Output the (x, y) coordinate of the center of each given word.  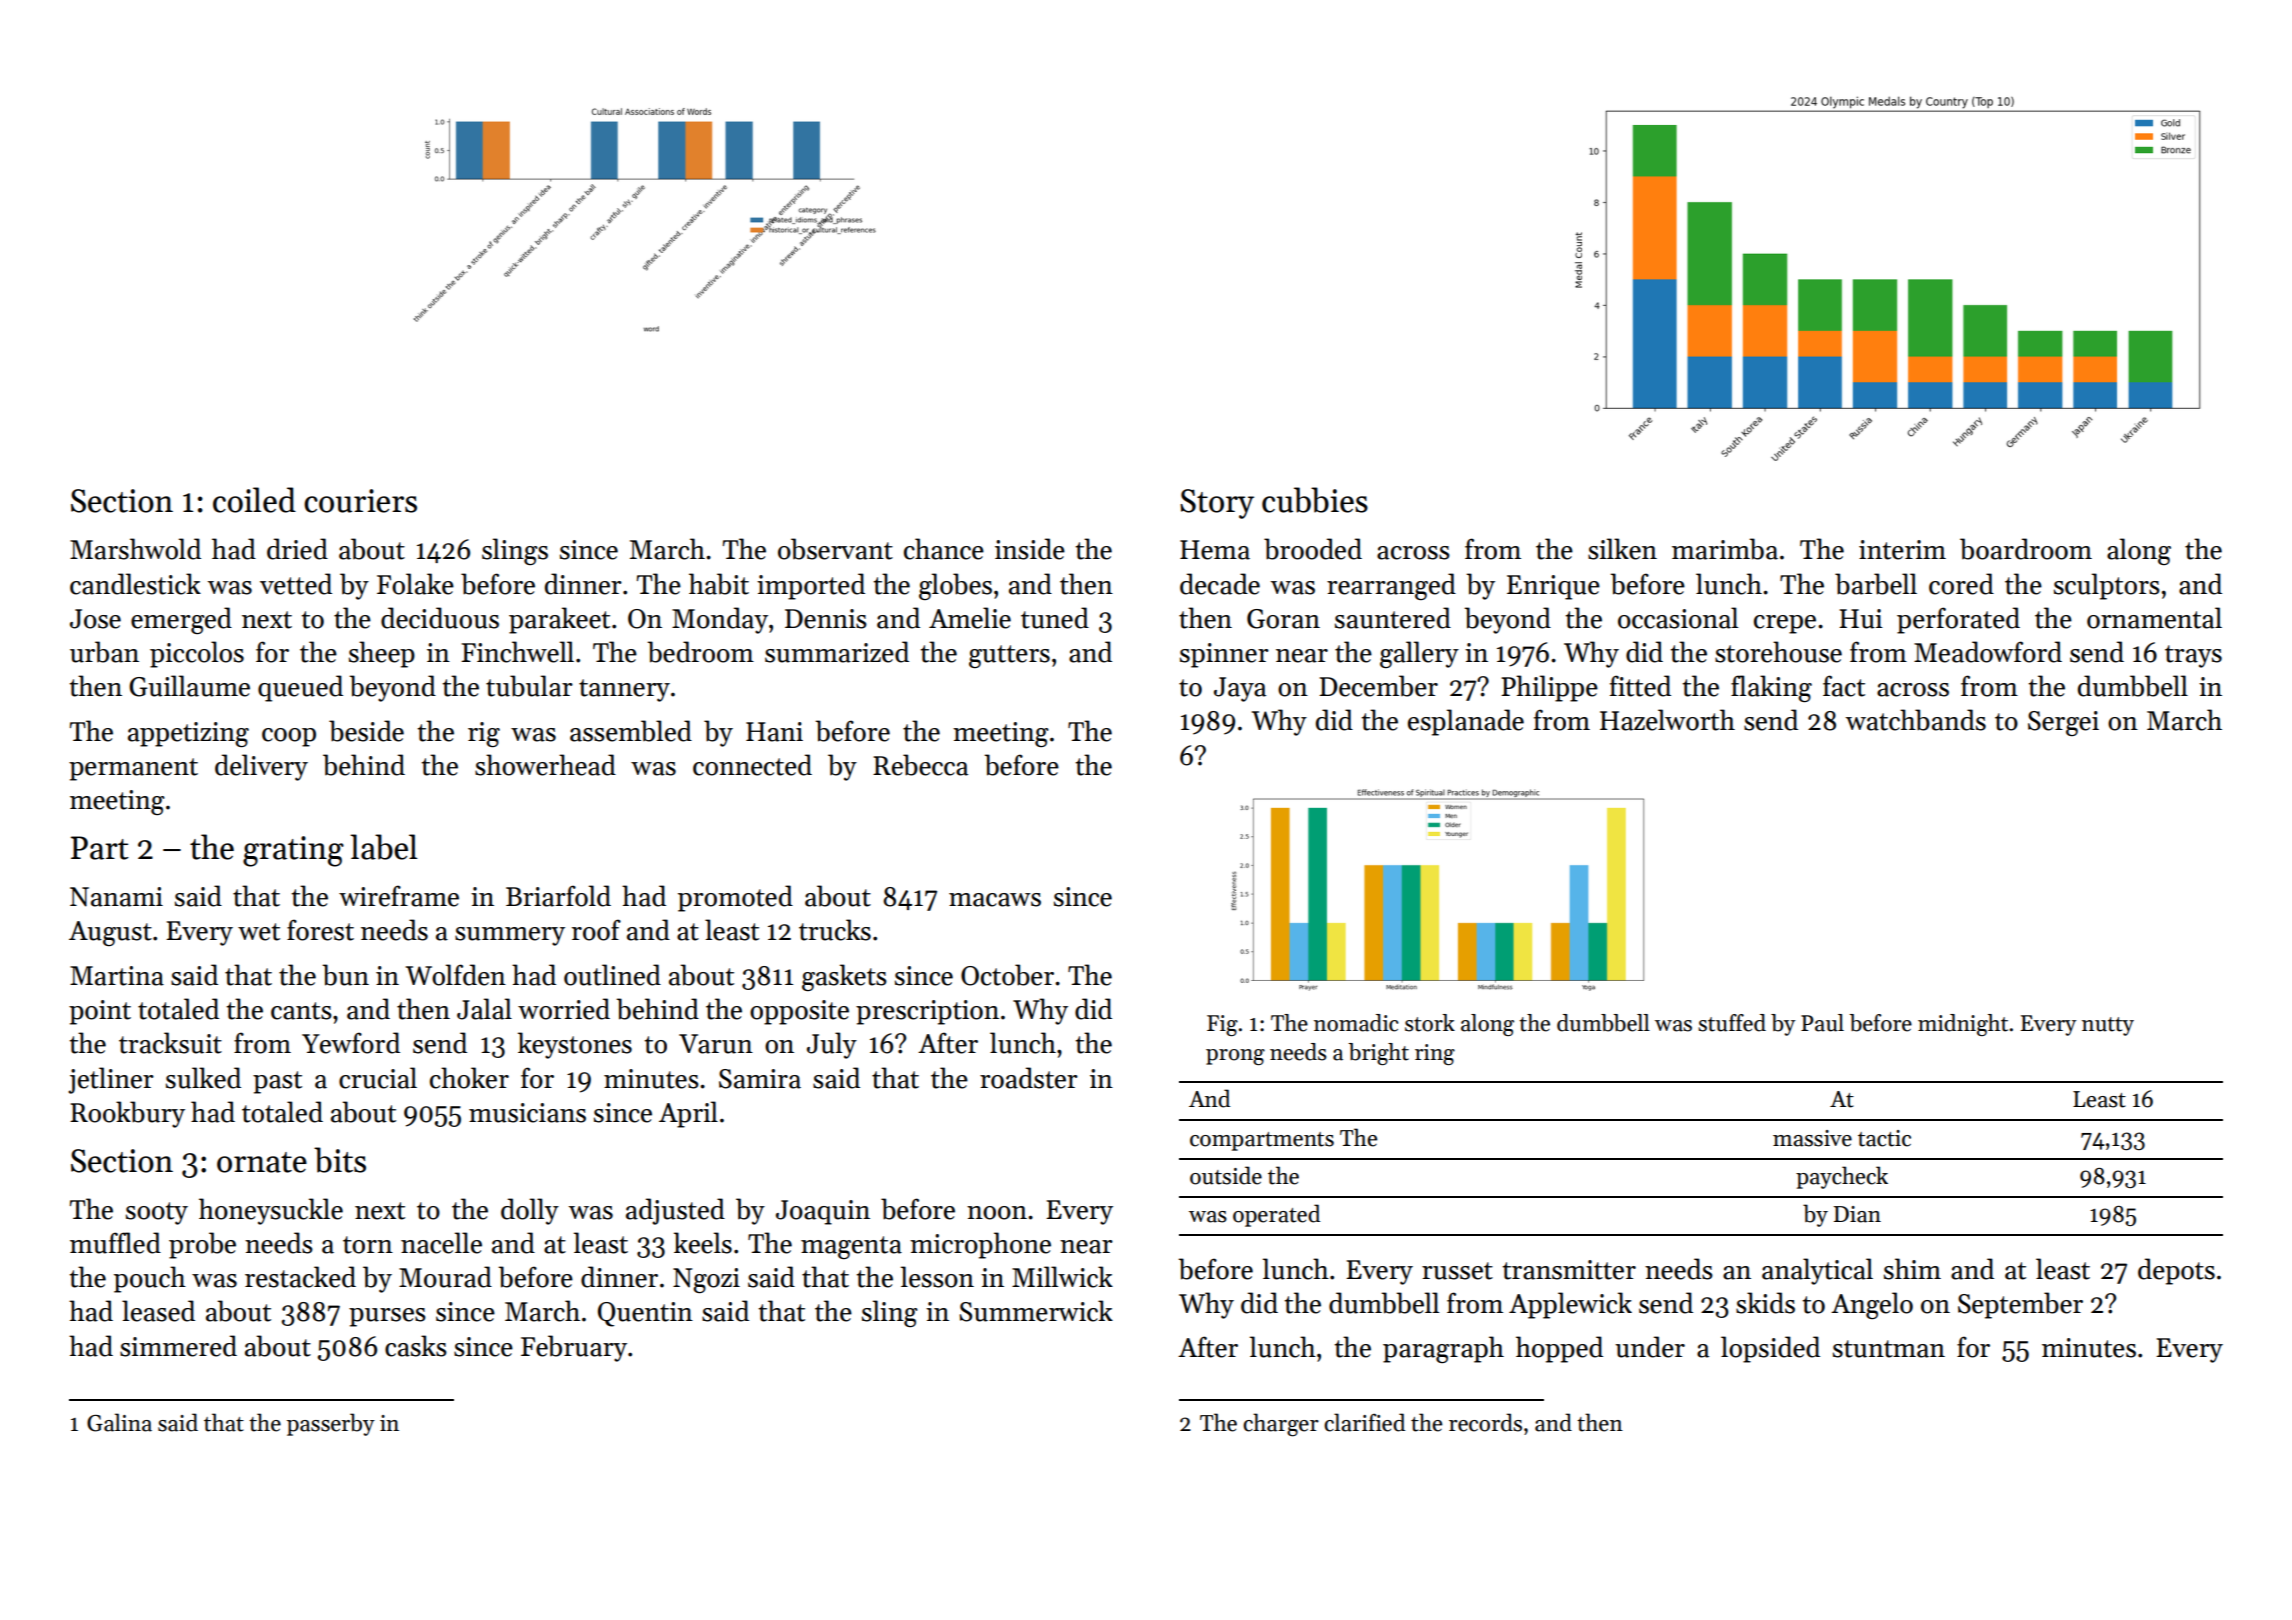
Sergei (2063, 723)
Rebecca (920, 765)
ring (1435, 1054)
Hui (1861, 619)
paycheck (1842, 1177)
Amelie (970, 618)
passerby (331, 1424)
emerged (181, 620)
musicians (527, 1113)
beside (366, 731)
